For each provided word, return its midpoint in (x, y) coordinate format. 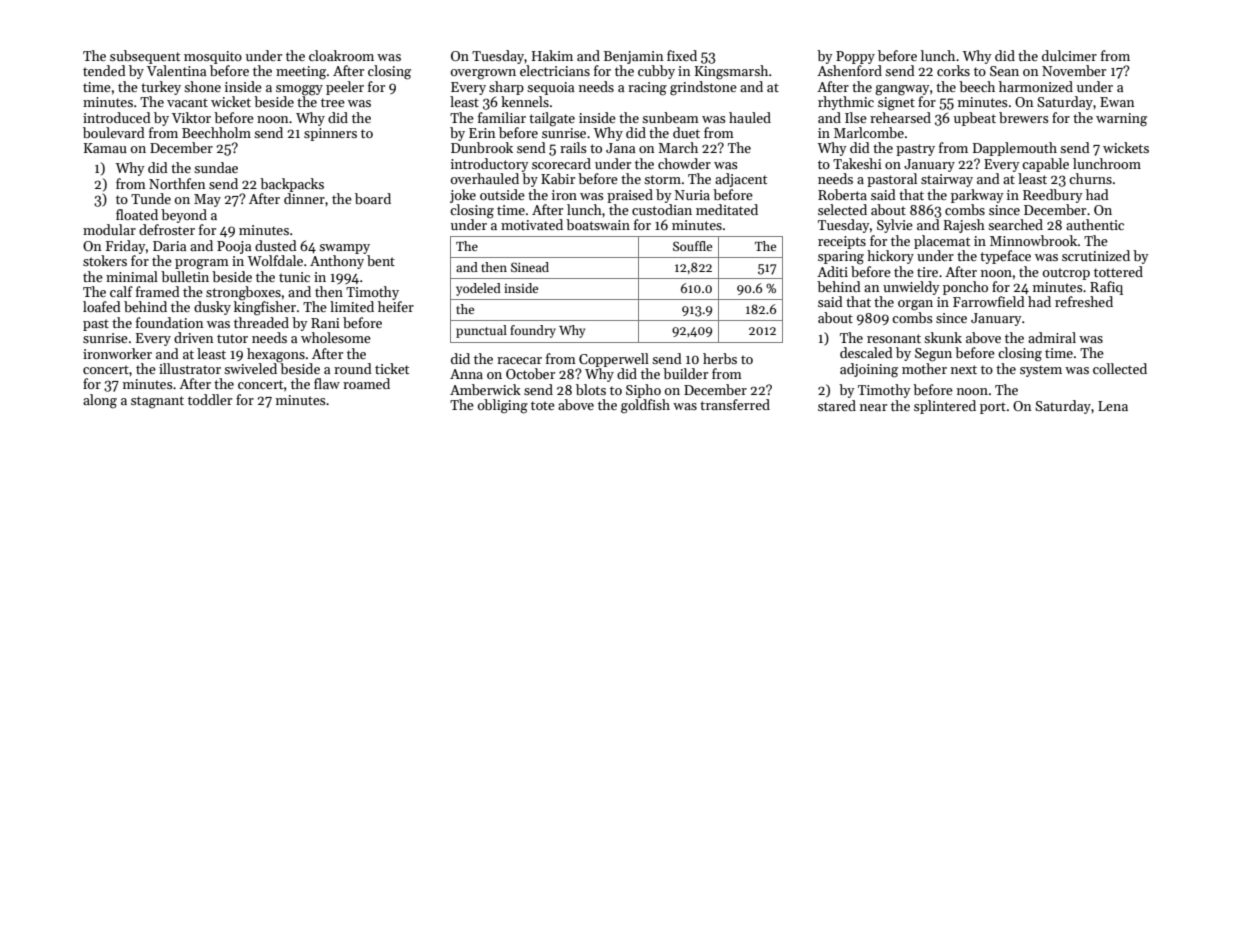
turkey (161, 88)
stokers (105, 260)
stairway (947, 180)
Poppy (855, 57)
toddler (210, 399)
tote (543, 405)
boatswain (598, 224)
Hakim (552, 55)
